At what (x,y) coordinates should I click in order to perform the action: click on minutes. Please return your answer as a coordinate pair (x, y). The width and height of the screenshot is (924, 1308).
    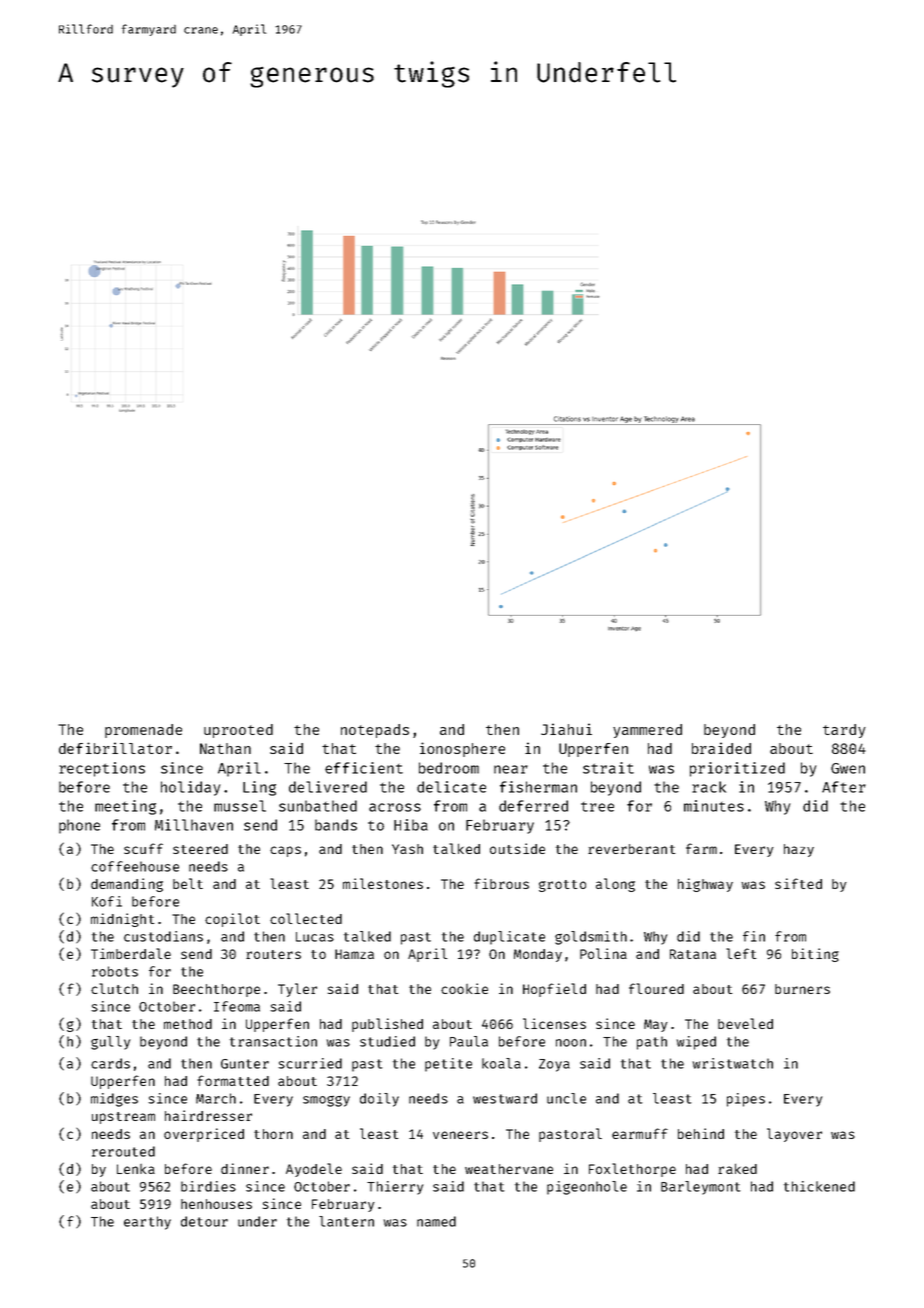
    Looking at the image, I should click on (714, 806).
